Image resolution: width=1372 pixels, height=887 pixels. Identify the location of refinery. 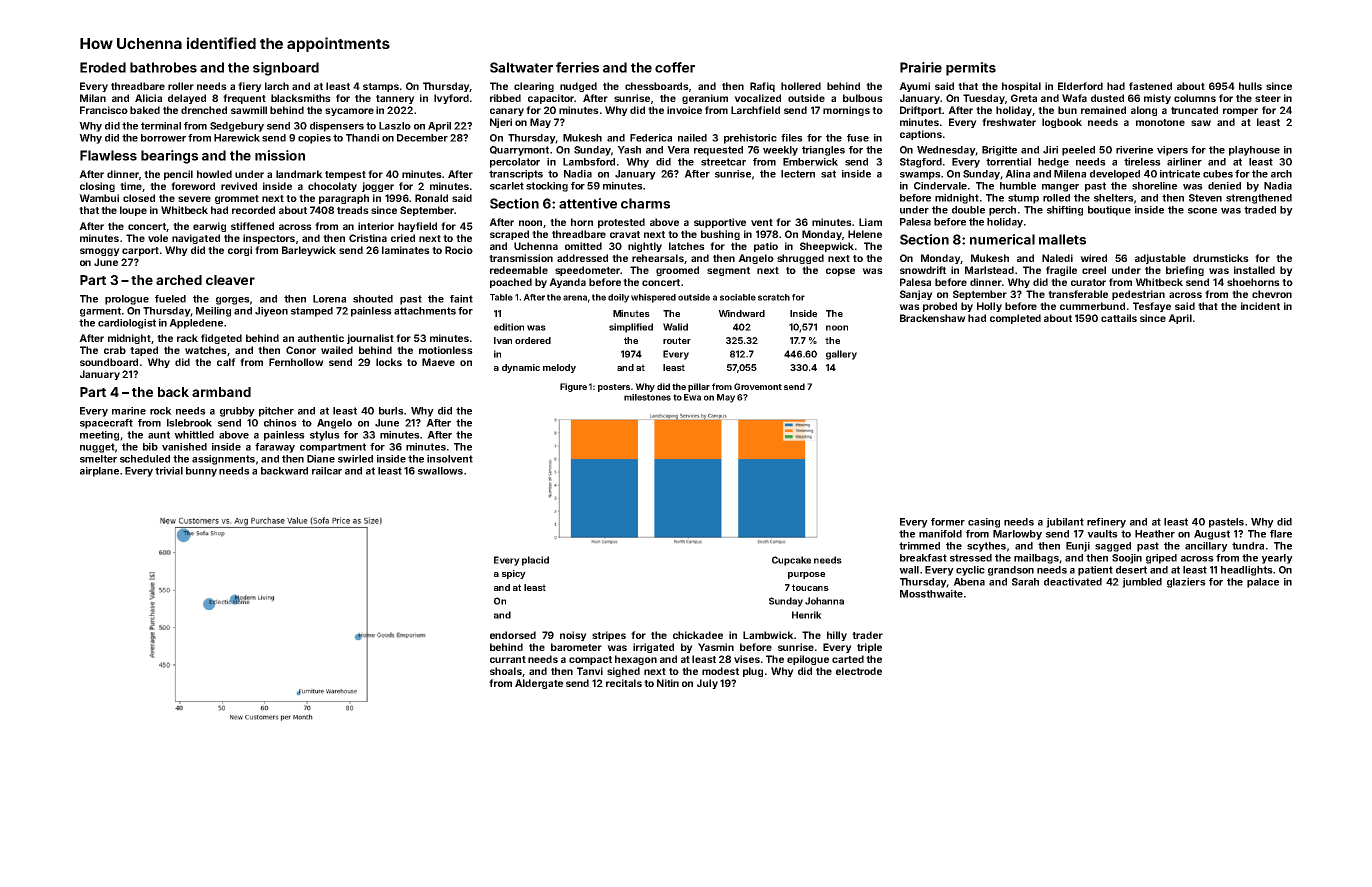
(1106, 523).
